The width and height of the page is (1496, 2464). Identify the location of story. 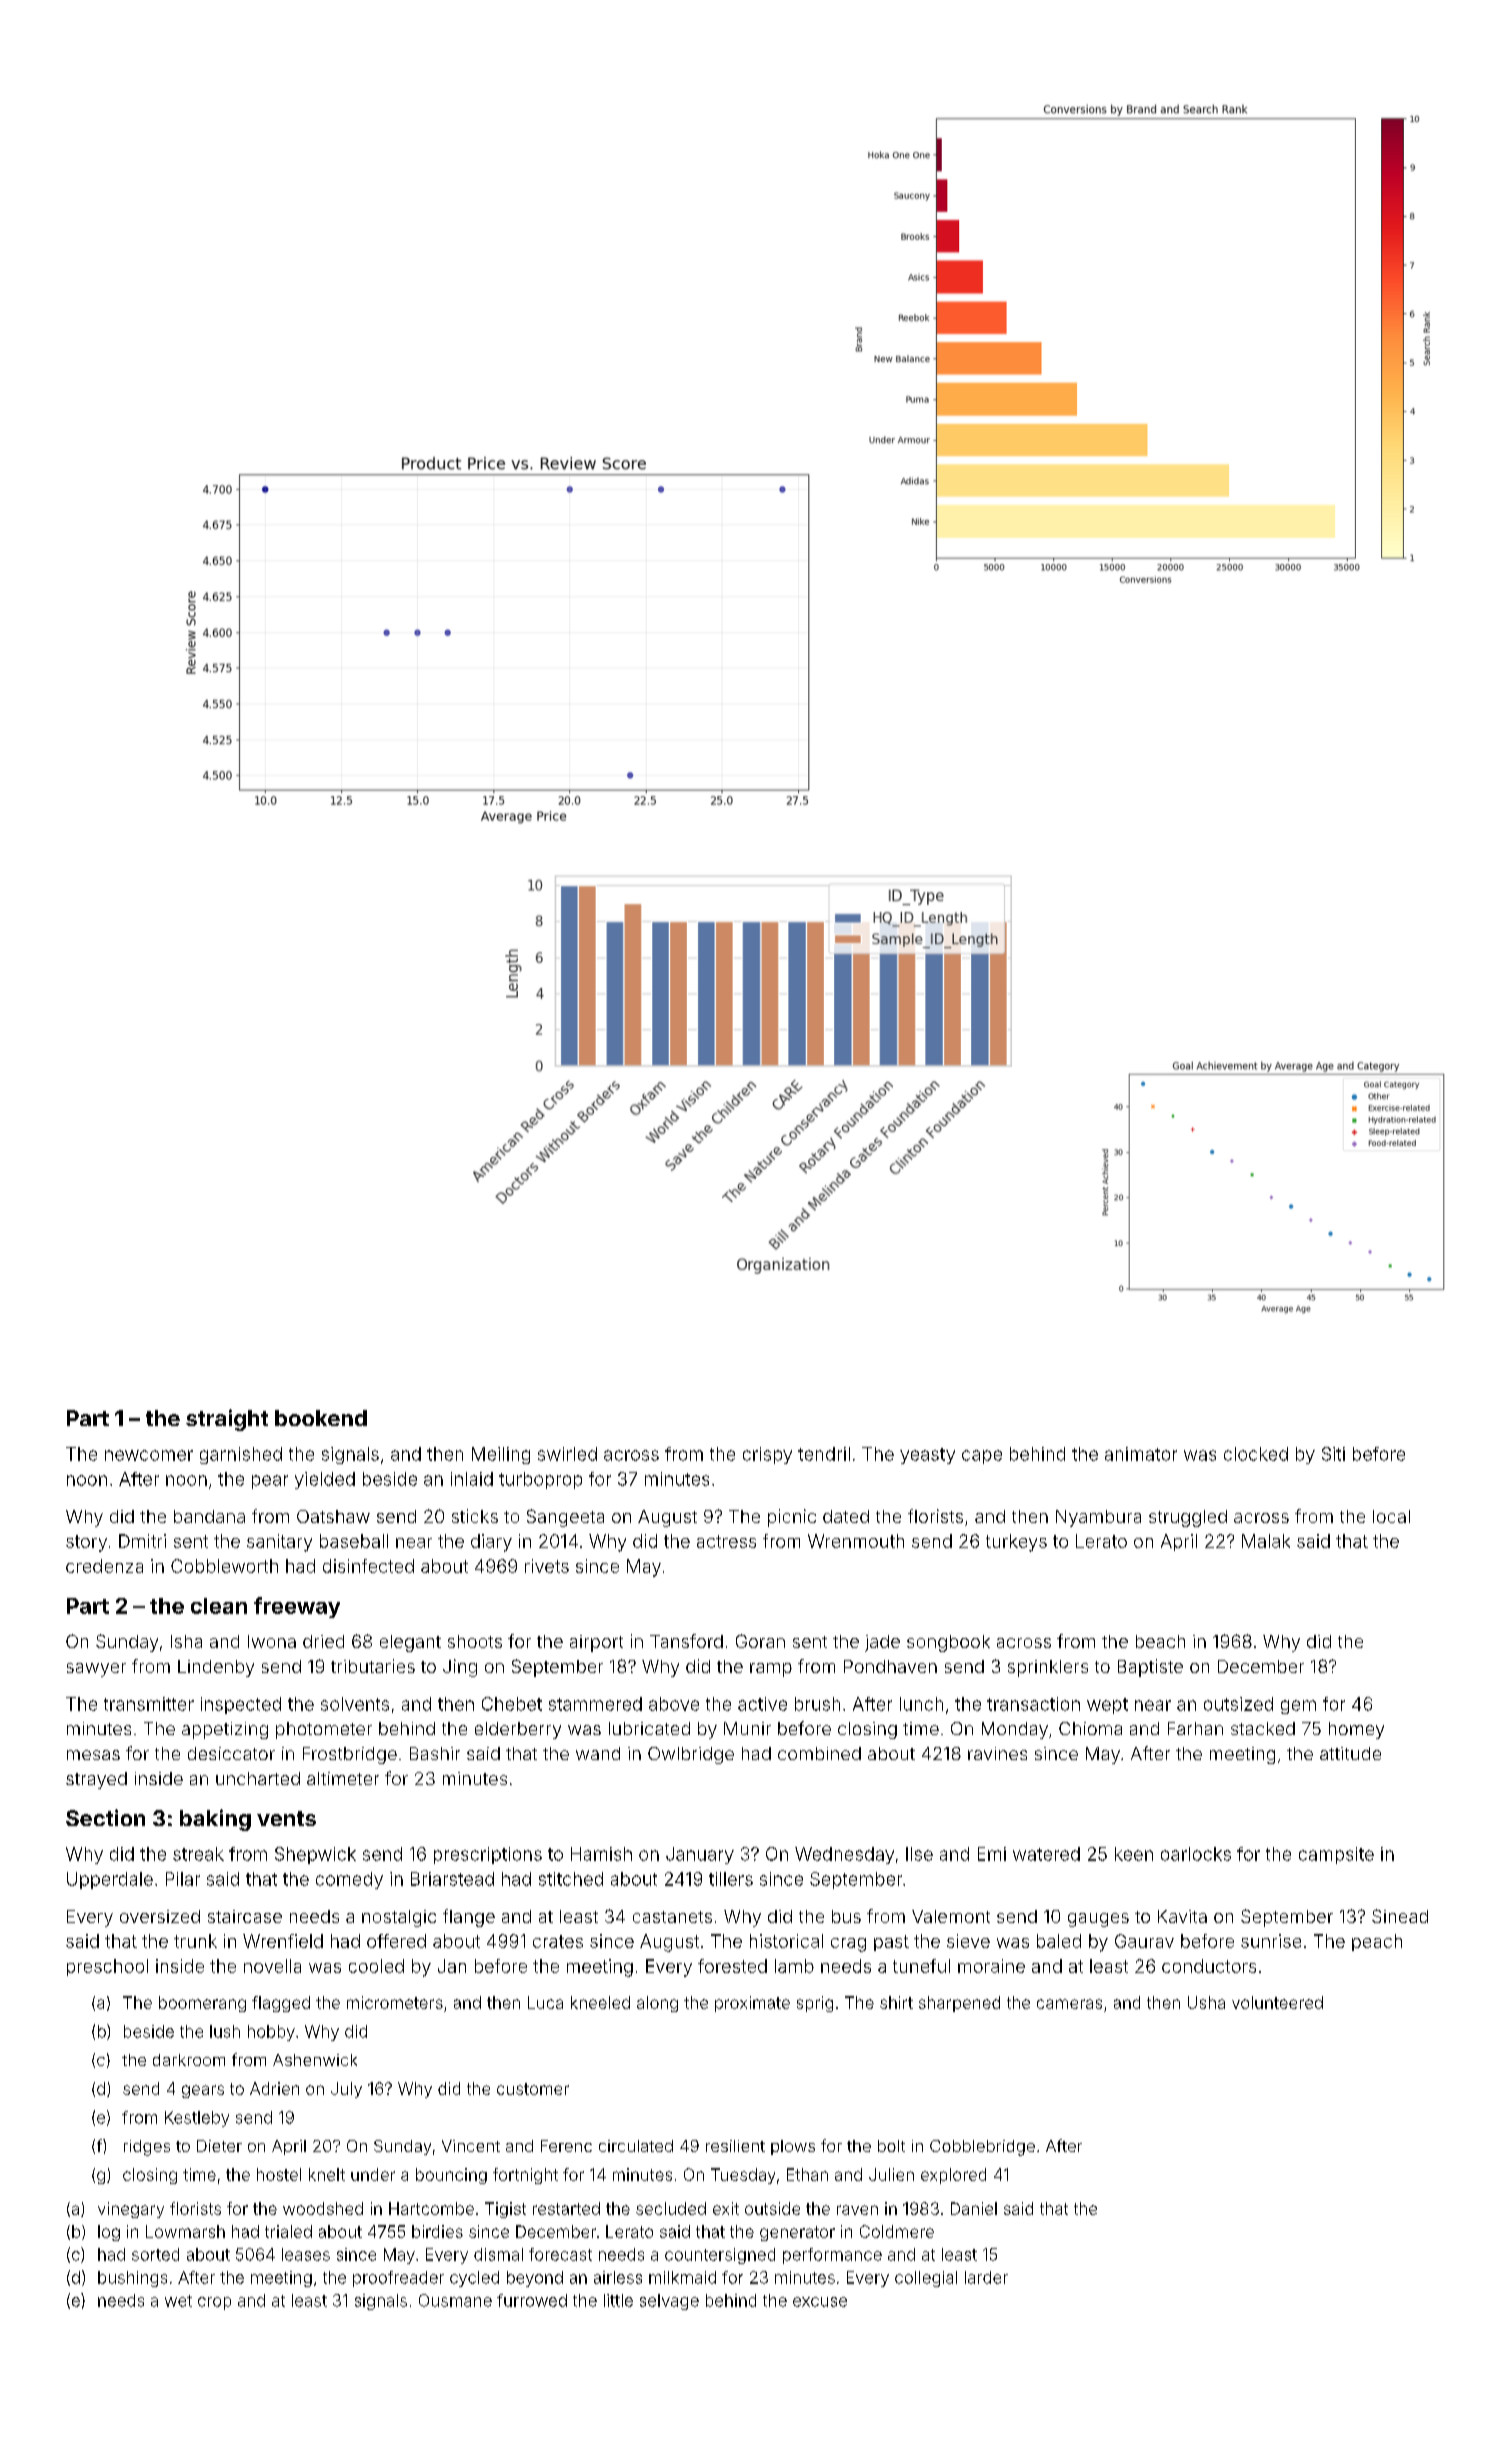
(86, 1543).
